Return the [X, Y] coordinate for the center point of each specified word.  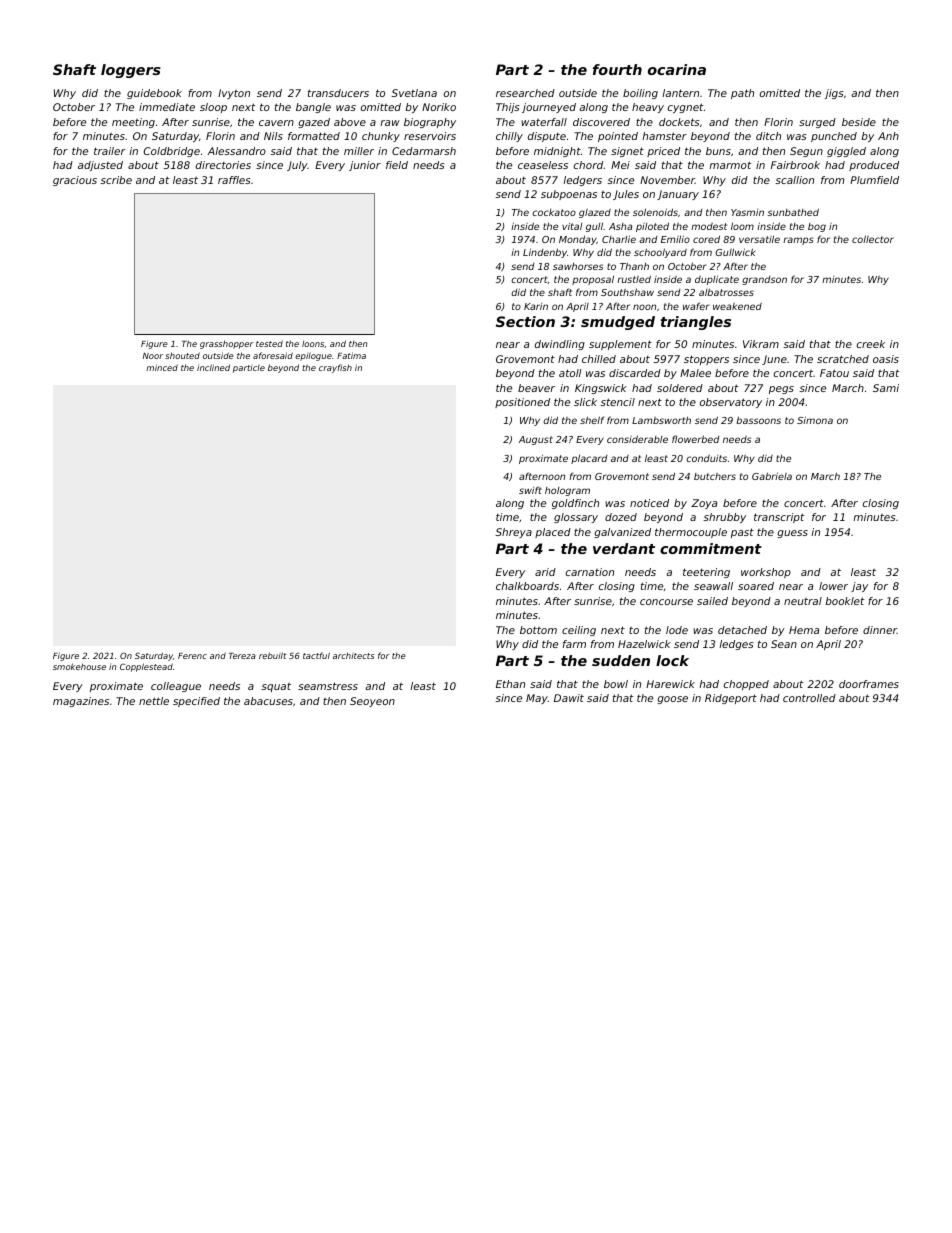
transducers [338, 93]
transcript [779, 518]
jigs [834, 94]
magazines [81, 702]
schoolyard [660, 253]
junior [365, 166]
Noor [153, 356]
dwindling [560, 345]
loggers [131, 71]
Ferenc [192, 656]
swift [530, 490]
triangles [695, 323]
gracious [75, 181]
